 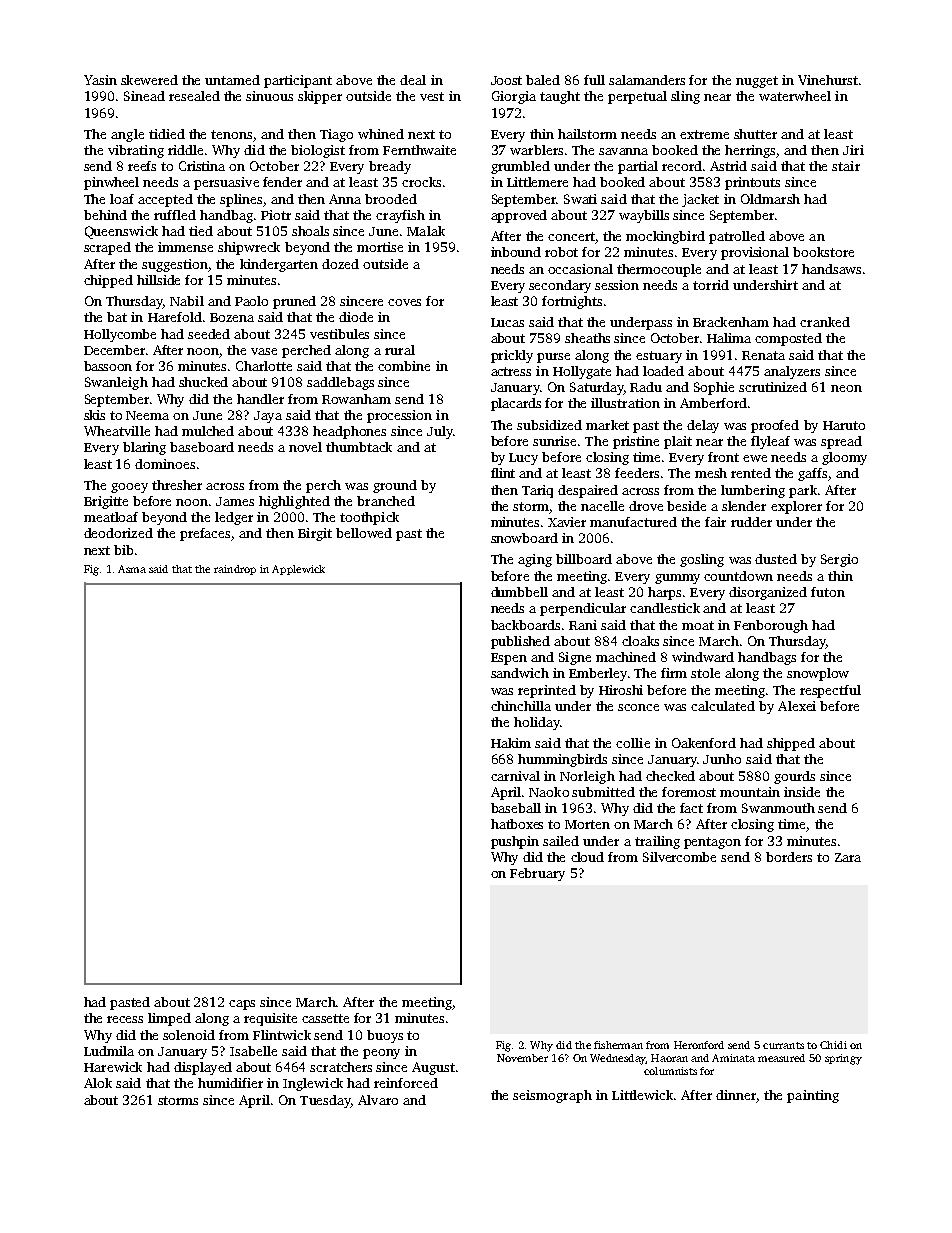 I want to click on Sergio, so click(x=839, y=560).
